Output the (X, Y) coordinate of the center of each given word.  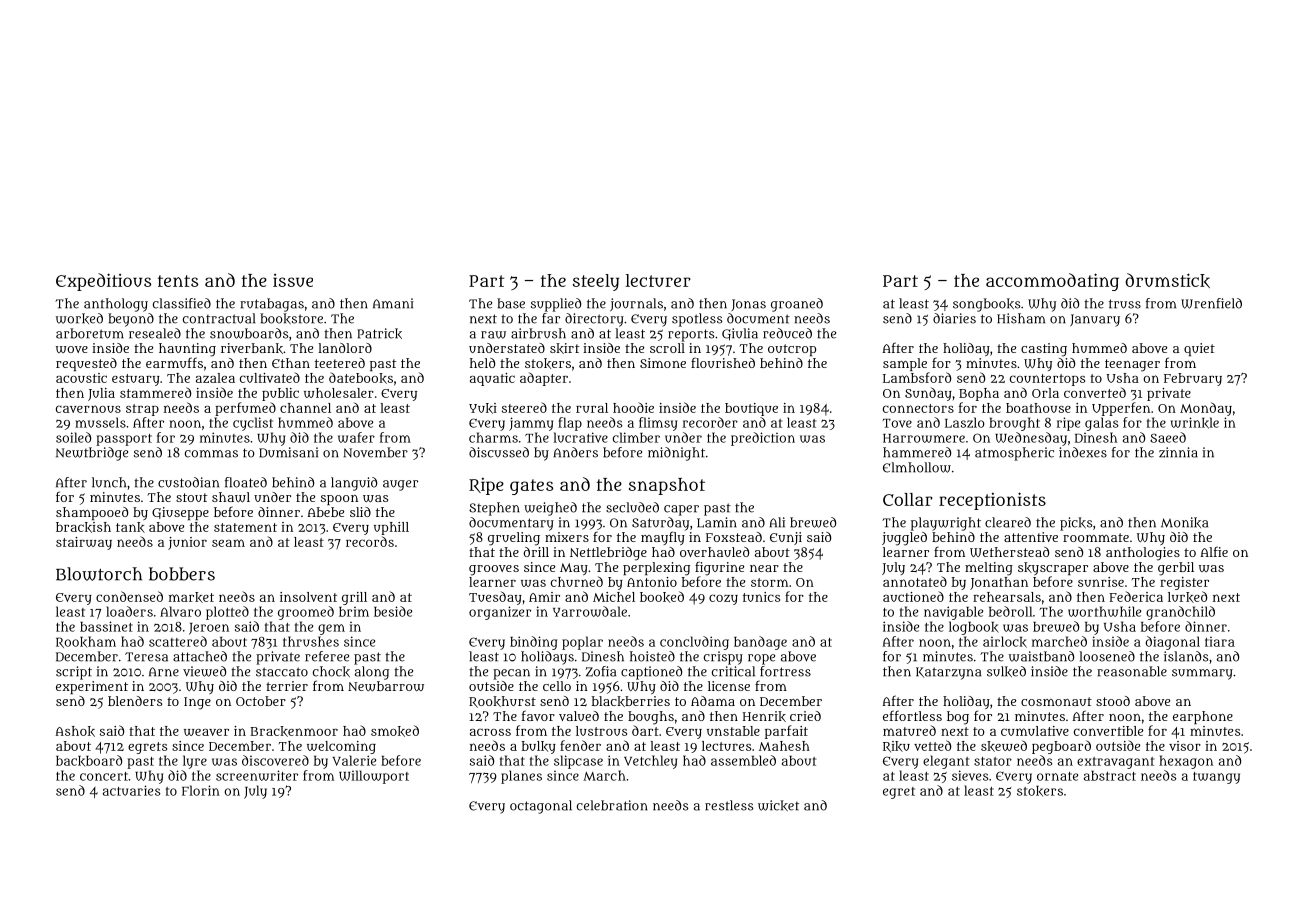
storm (769, 582)
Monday (1206, 409)
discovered (275, 760)
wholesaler (339, 393)
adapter (544, 379)
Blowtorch (99, 574)
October (261, 701)
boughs (651, 718)
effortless (912, 715)
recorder (710, 422)
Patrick (379, 333)
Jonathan (999, 583)
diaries (954, 318)
